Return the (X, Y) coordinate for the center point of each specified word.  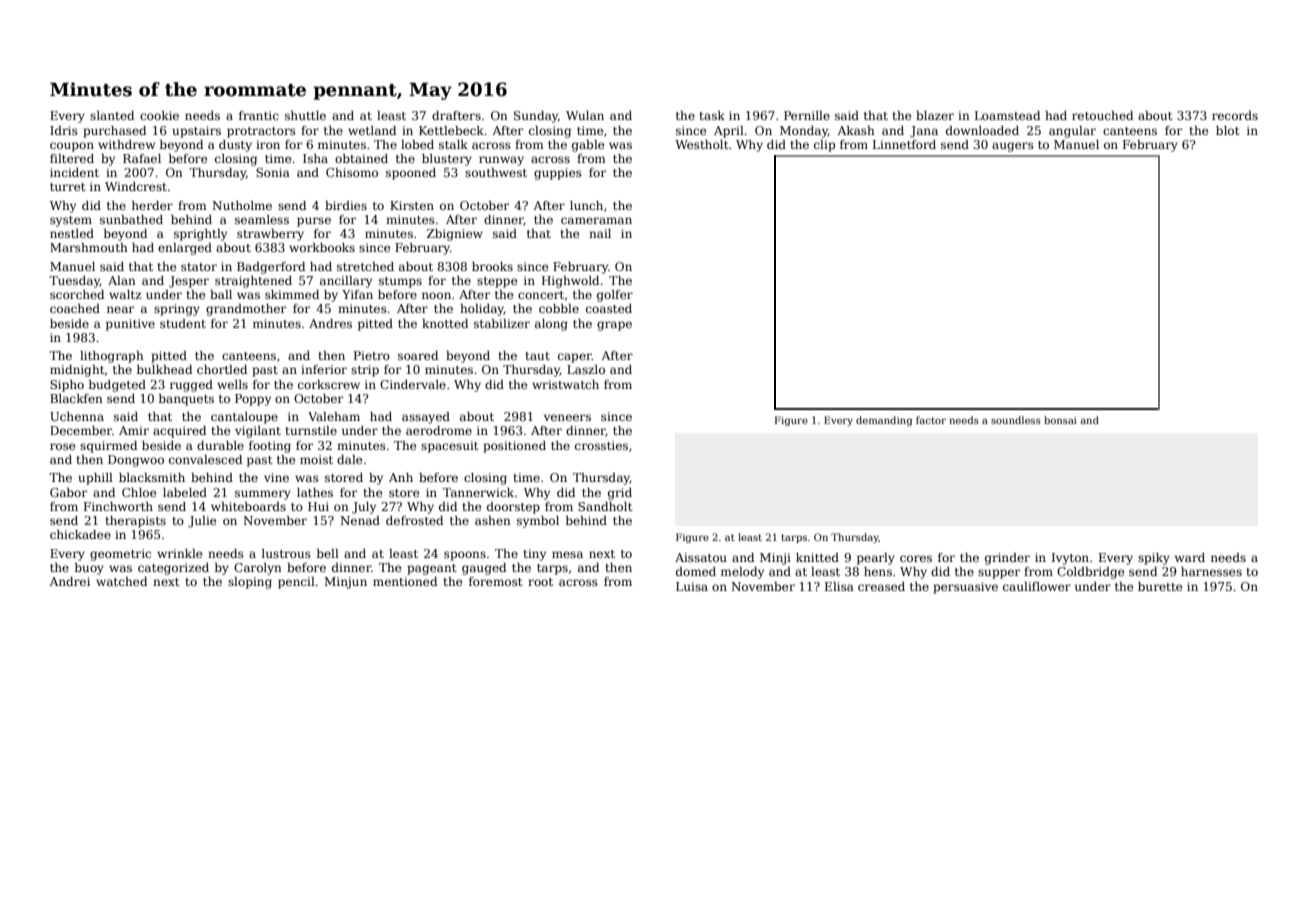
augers (1013, 147)
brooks (492, 266)
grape (614, 326)
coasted (609, 308)
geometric (120, 555)
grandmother (246, 310)
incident (74, 172)
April (729, 132)
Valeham (334, 416)
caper (575, 358)
